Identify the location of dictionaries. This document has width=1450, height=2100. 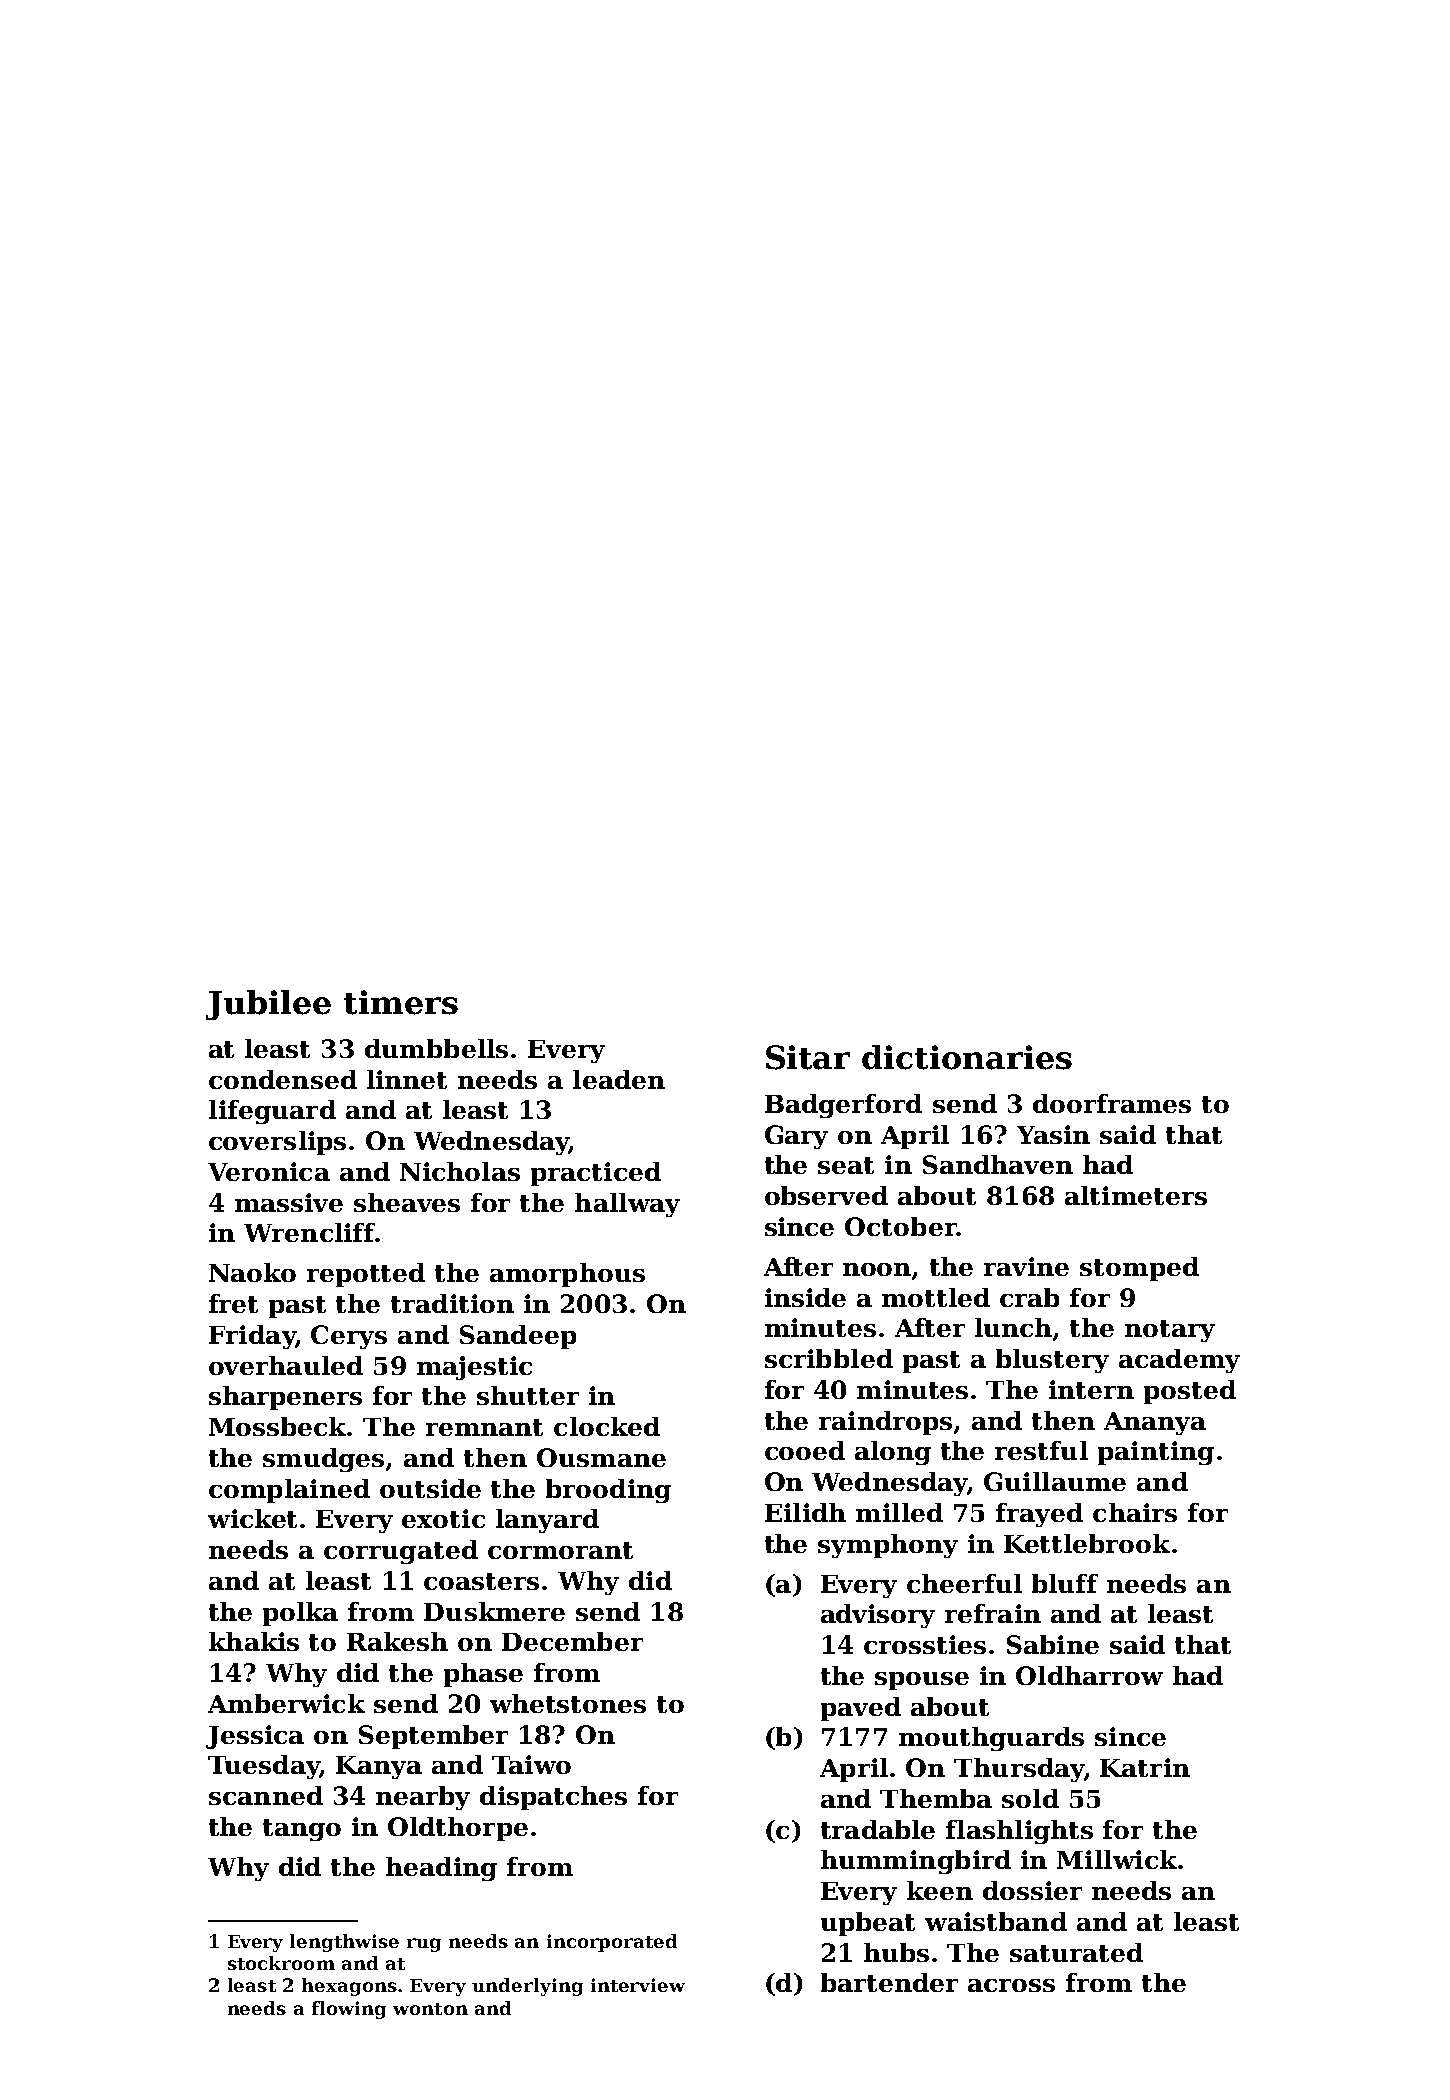
(967, 1057).
